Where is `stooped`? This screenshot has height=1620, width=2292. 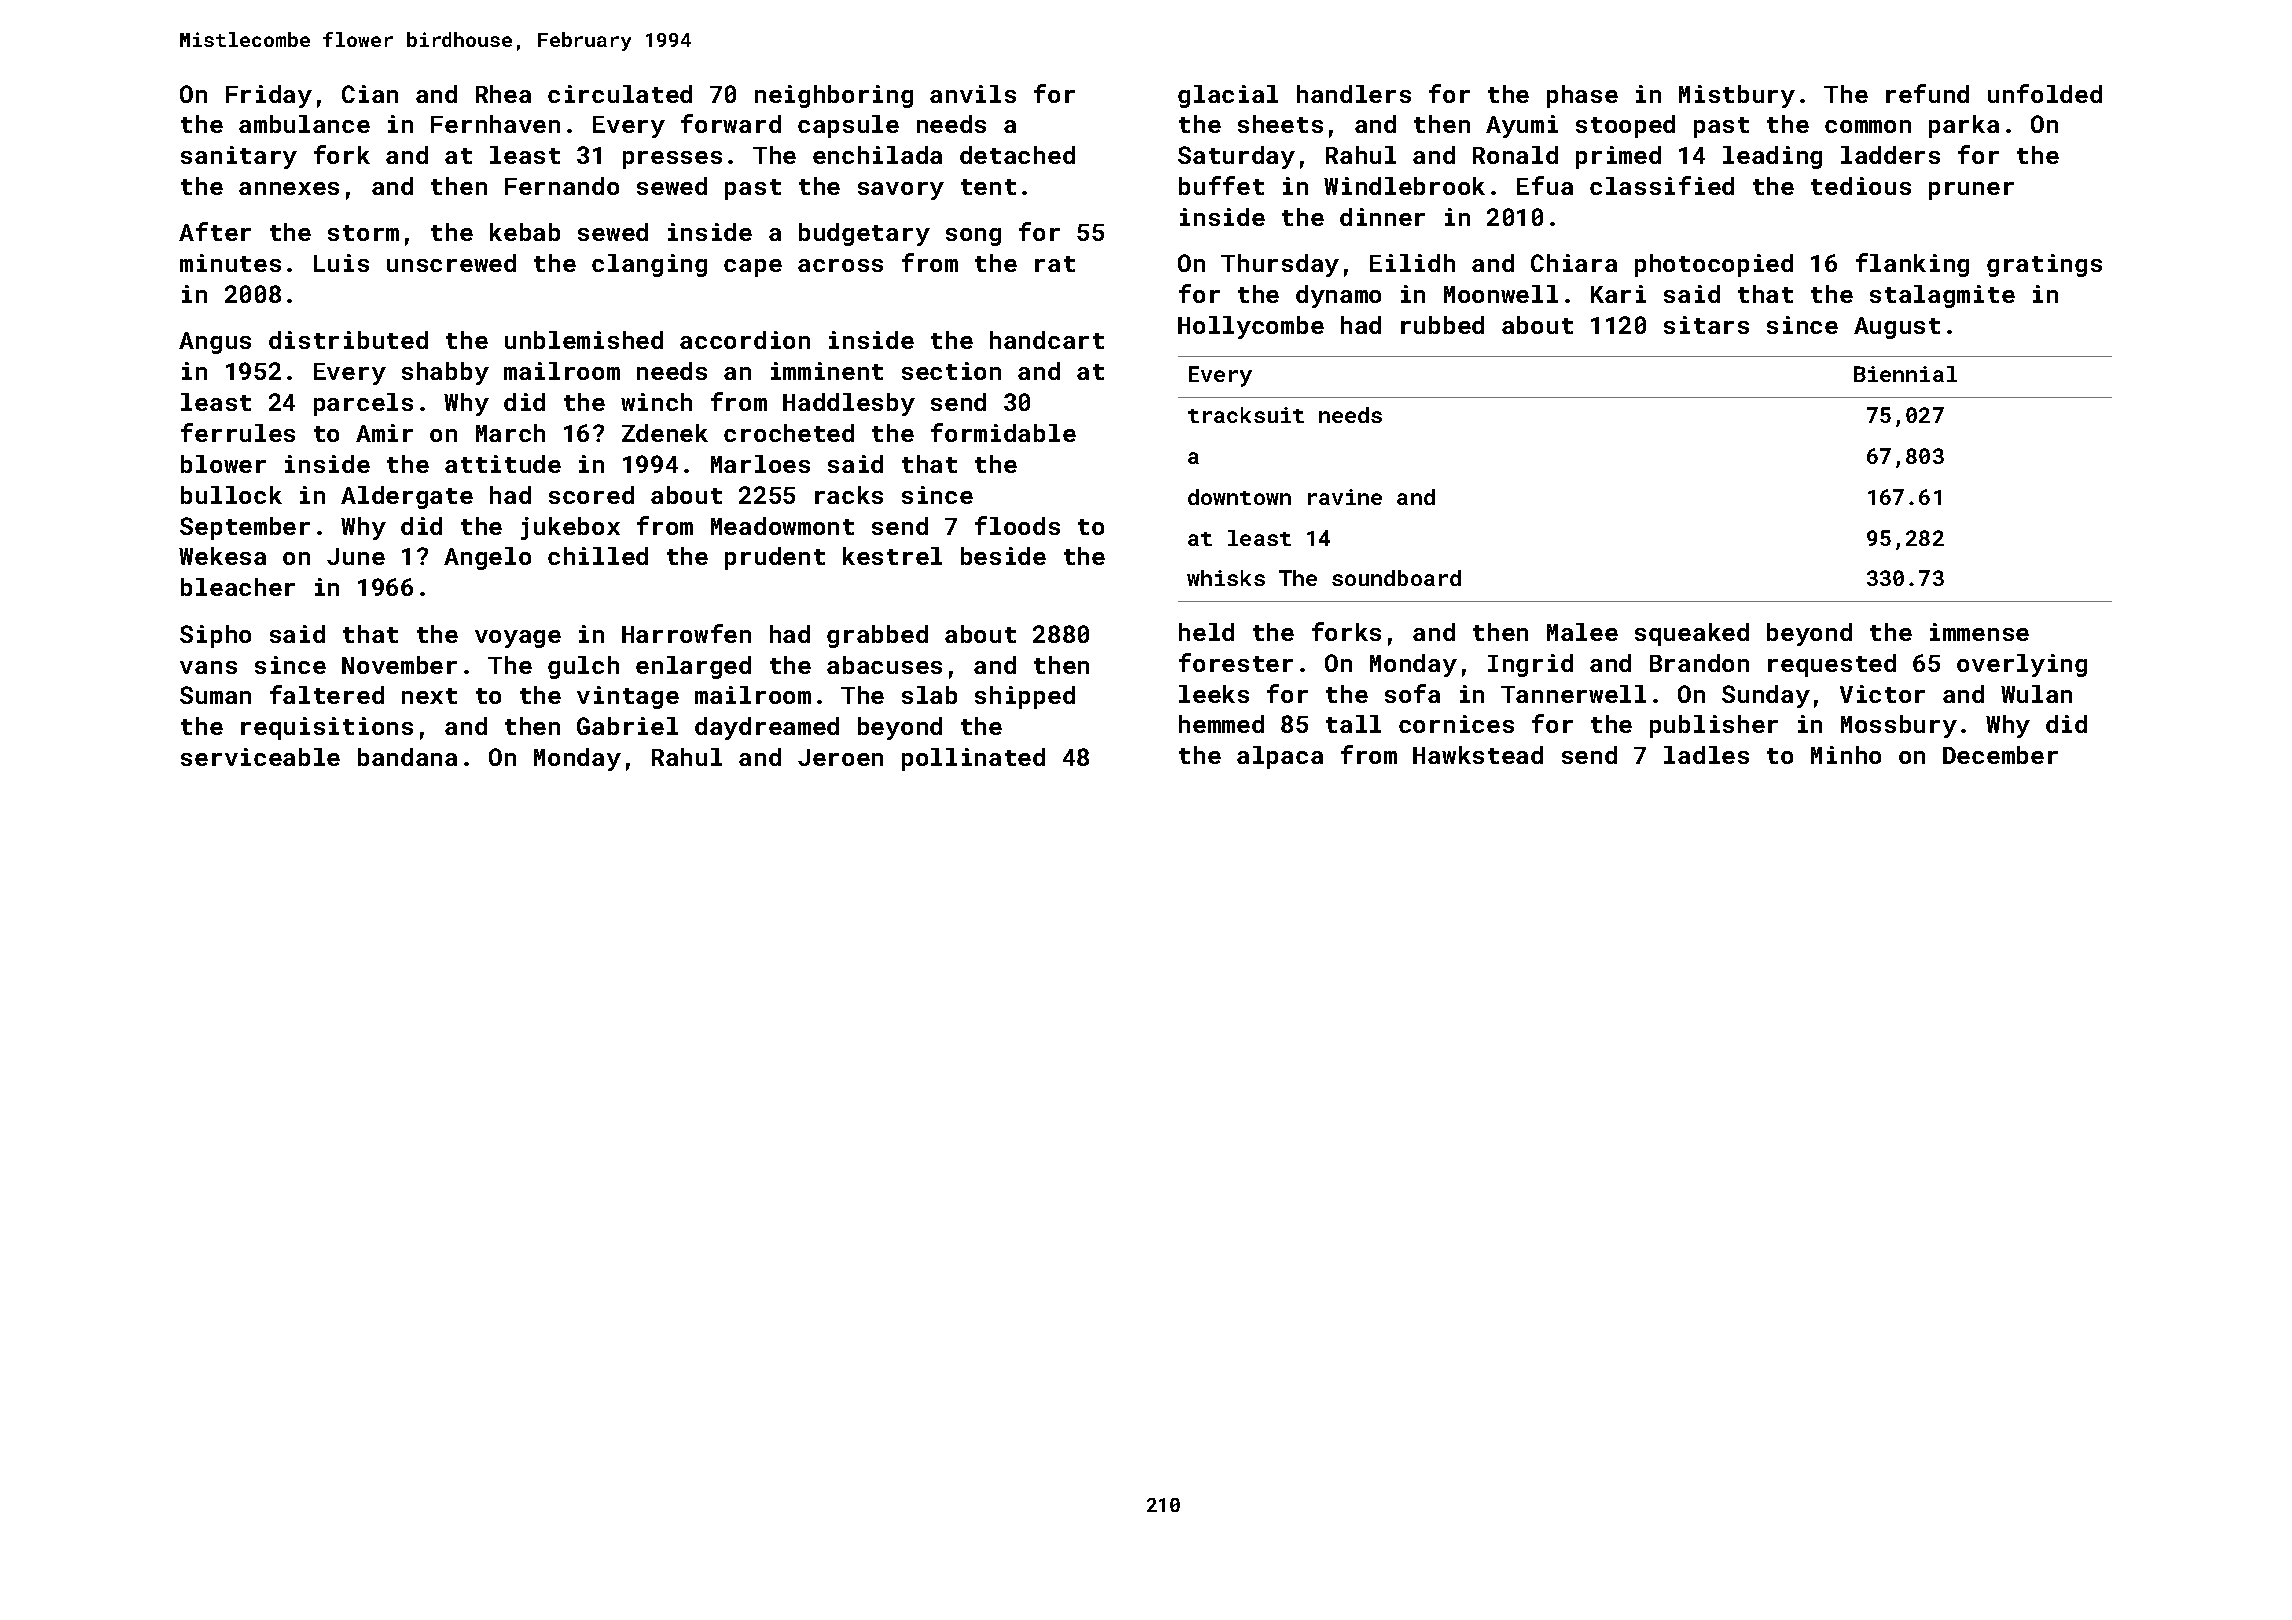
stooped is located at coordinates (1625, 126).
